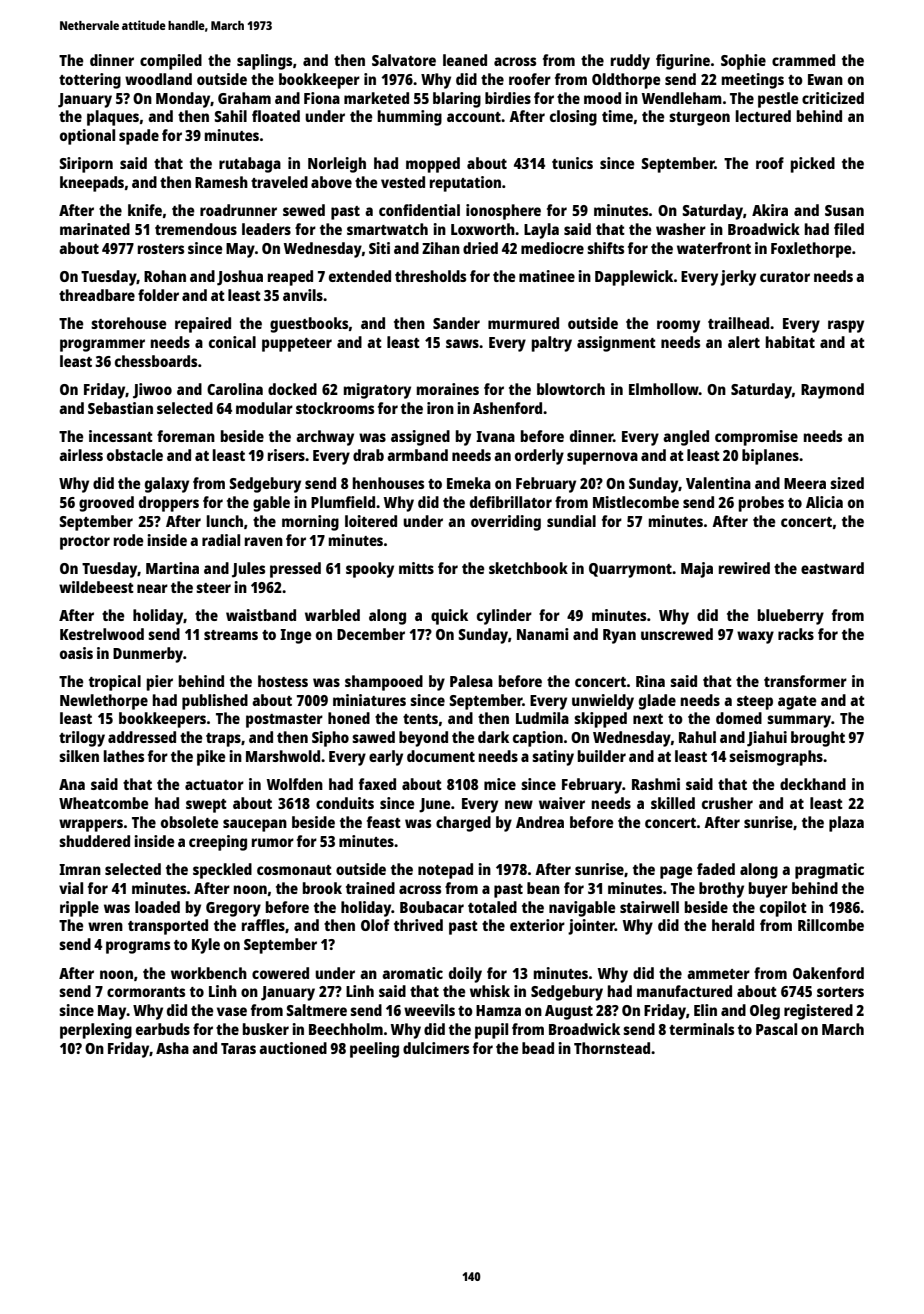 This image has height=1314, width=924. Describe the element at coordinates (540, 822) in the image. I see `Andrea` at that location.
